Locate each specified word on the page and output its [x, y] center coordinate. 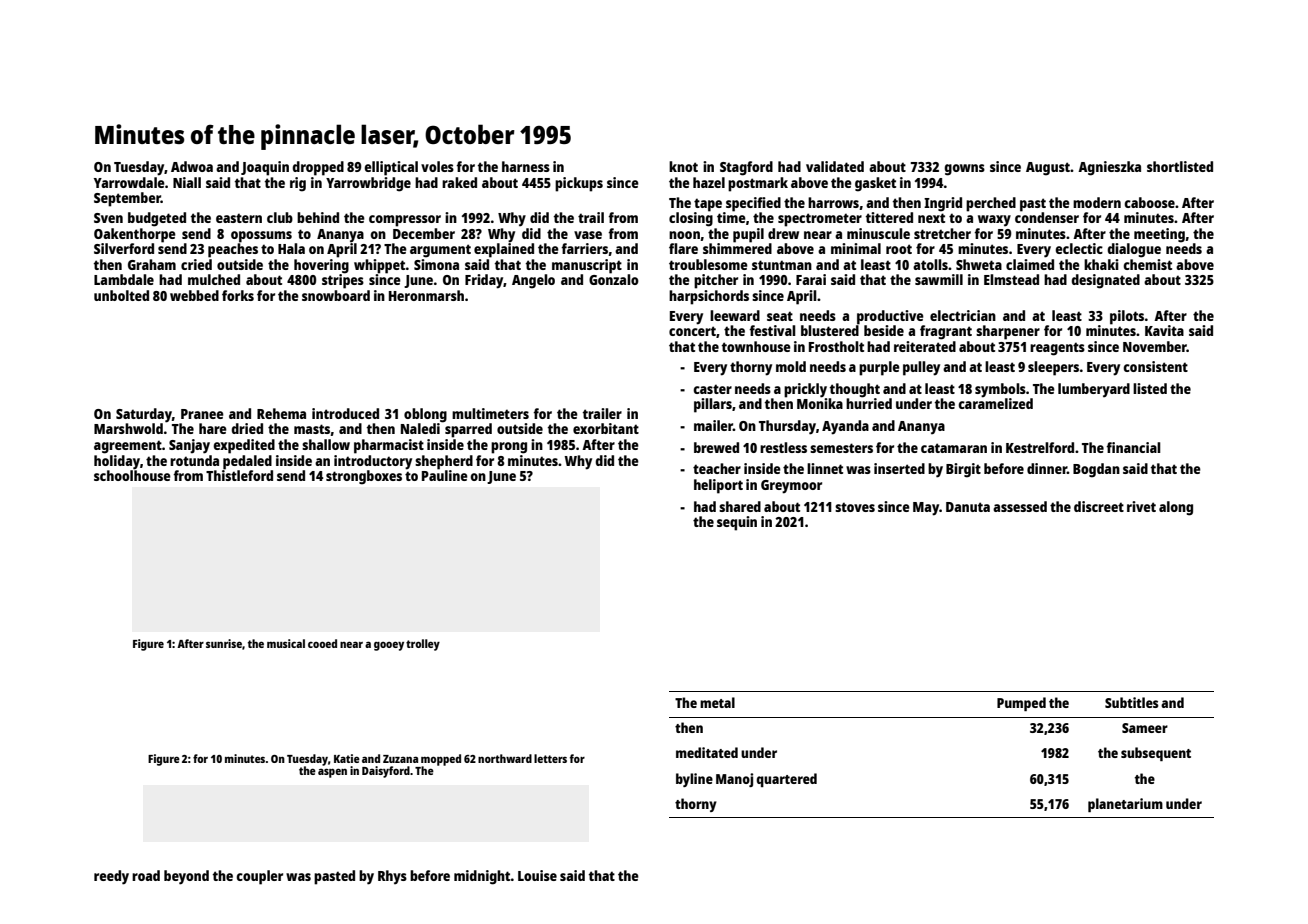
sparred [468, 430]
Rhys [392, 877]
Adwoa [192, 166]
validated [835, 166]
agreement [128, 447]
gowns [964, 170]
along [1176, 508]
